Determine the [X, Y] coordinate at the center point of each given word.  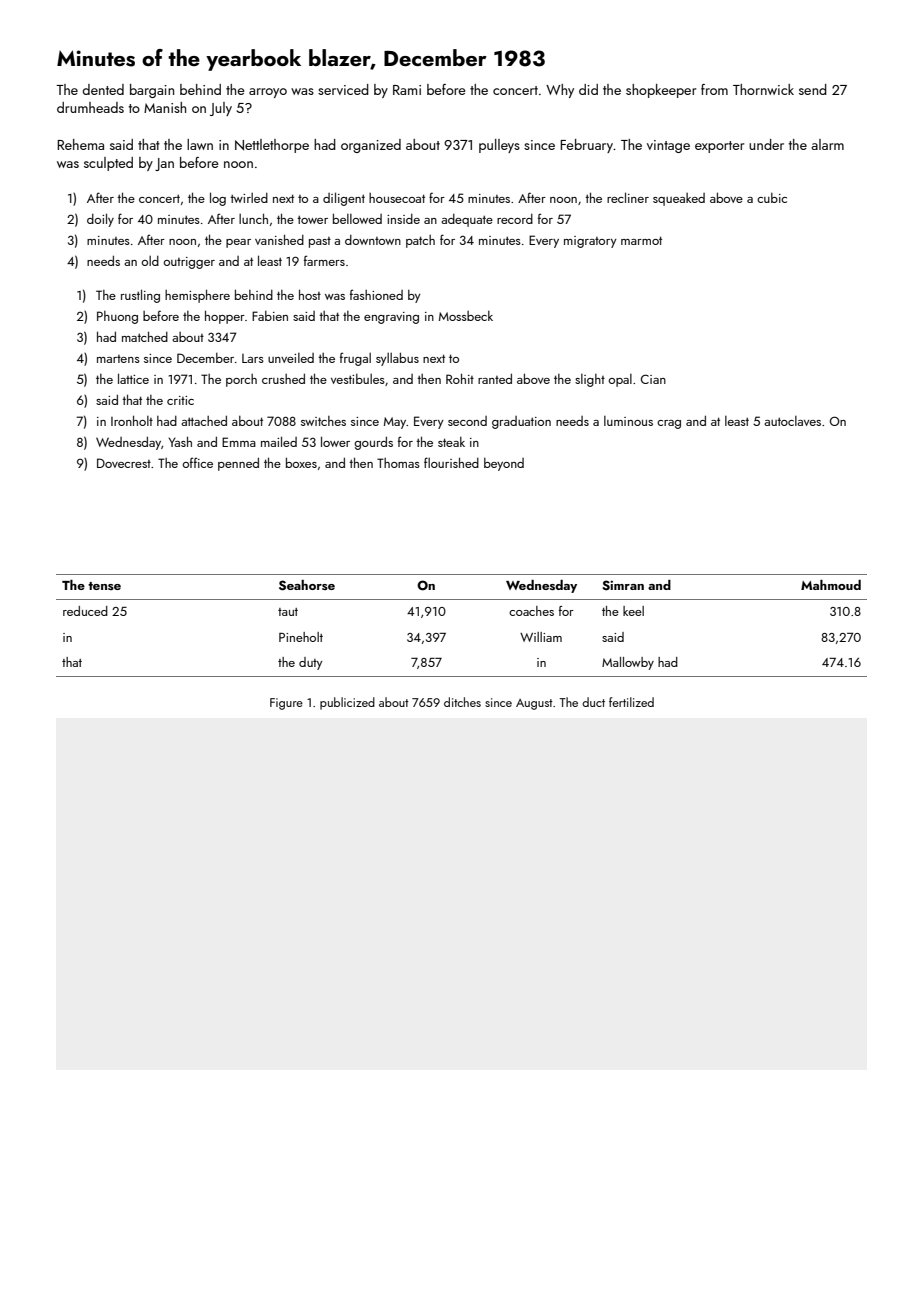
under [766, 144]
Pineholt [301, 637]
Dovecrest [124, 463]
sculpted [108, 164]
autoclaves [792, 421]
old [150, 261]
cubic [772, 198]
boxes [301, 462]
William [541, 637]
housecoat [397, 198]
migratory [590, 242]
